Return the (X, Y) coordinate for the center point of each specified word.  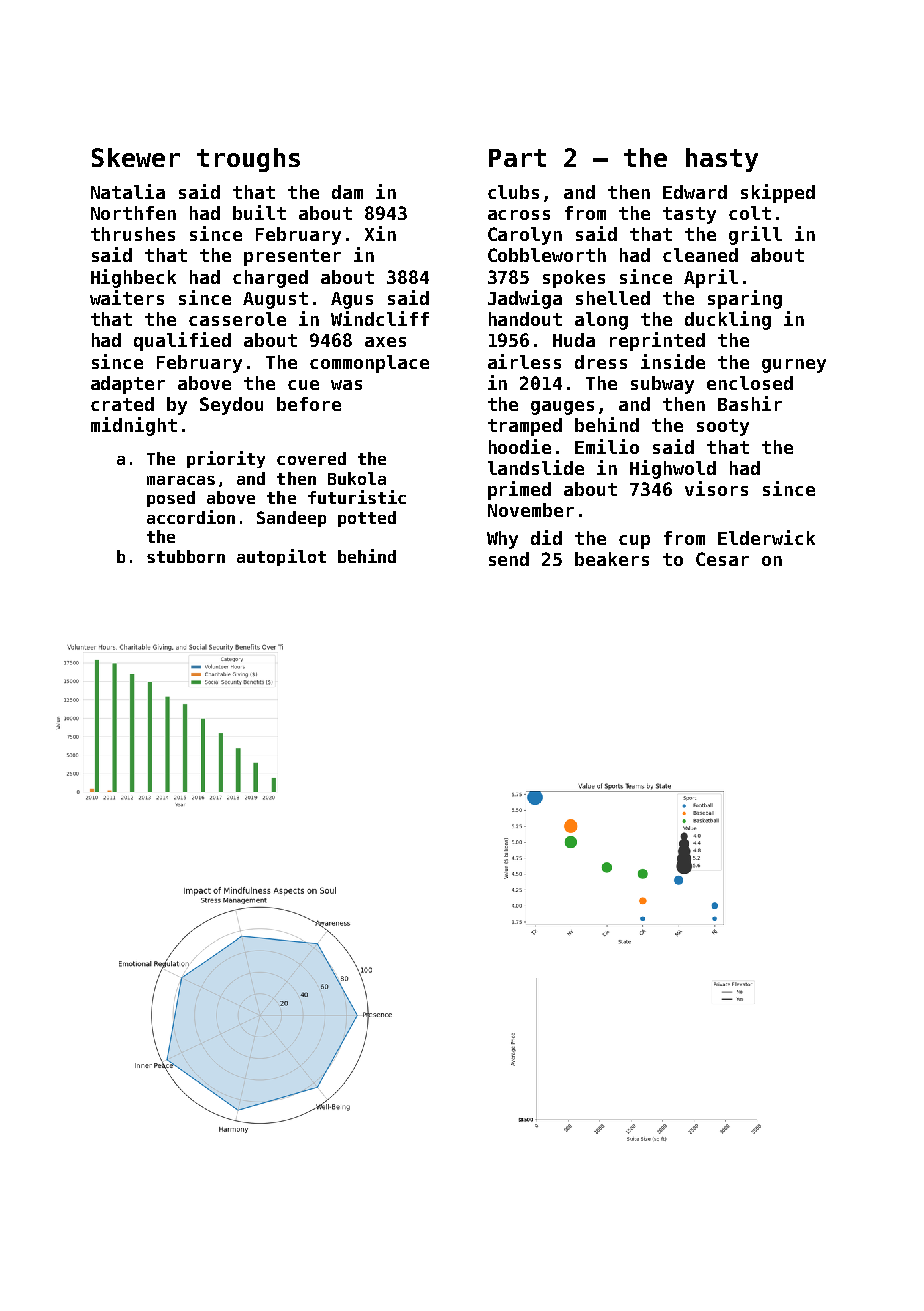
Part (517, 158)
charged (270, 279)
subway (662, 385)
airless (524, 361)
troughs (248, 160)
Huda (574, 340)
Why (502, 540)
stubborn (186, 556)
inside (673, 361)
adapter (128, 385)
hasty (722, 160)
